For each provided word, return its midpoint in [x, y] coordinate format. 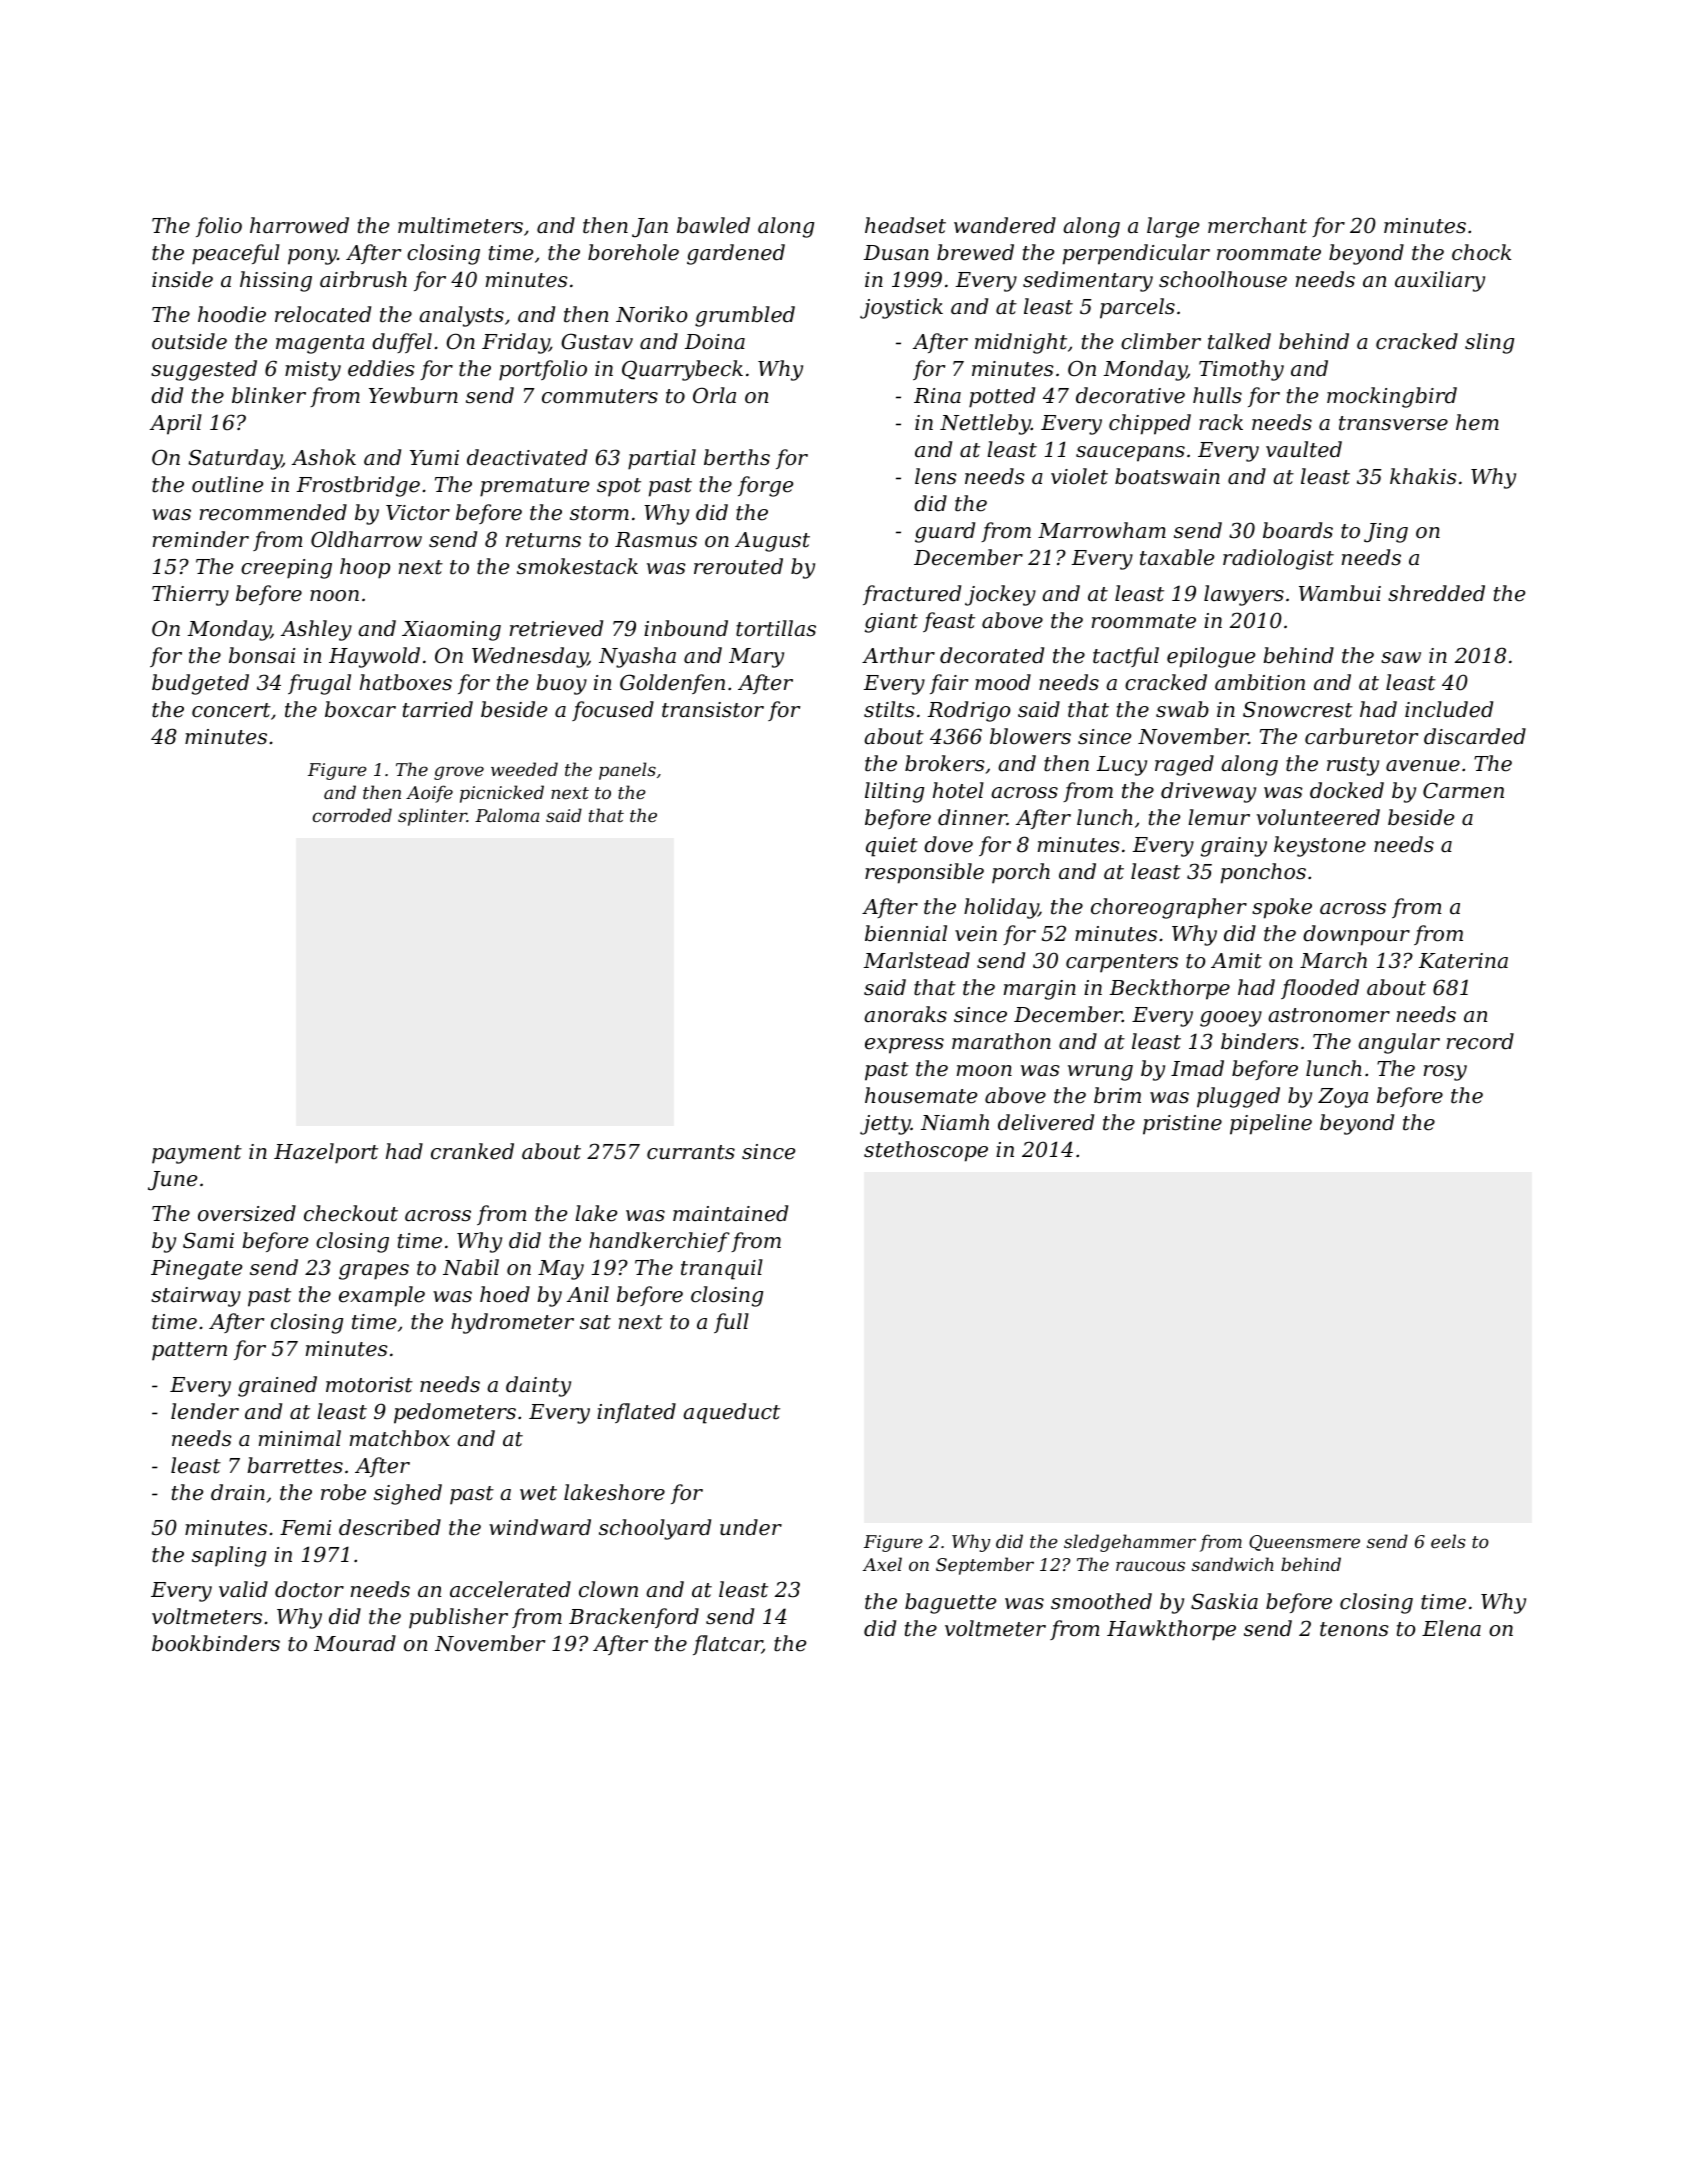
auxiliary [1440, 281]
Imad [1197, 1068]
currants [691, 1152]
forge [765, 486]
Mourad [355, 1643]
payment [197, 1154]
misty [313, 371]
